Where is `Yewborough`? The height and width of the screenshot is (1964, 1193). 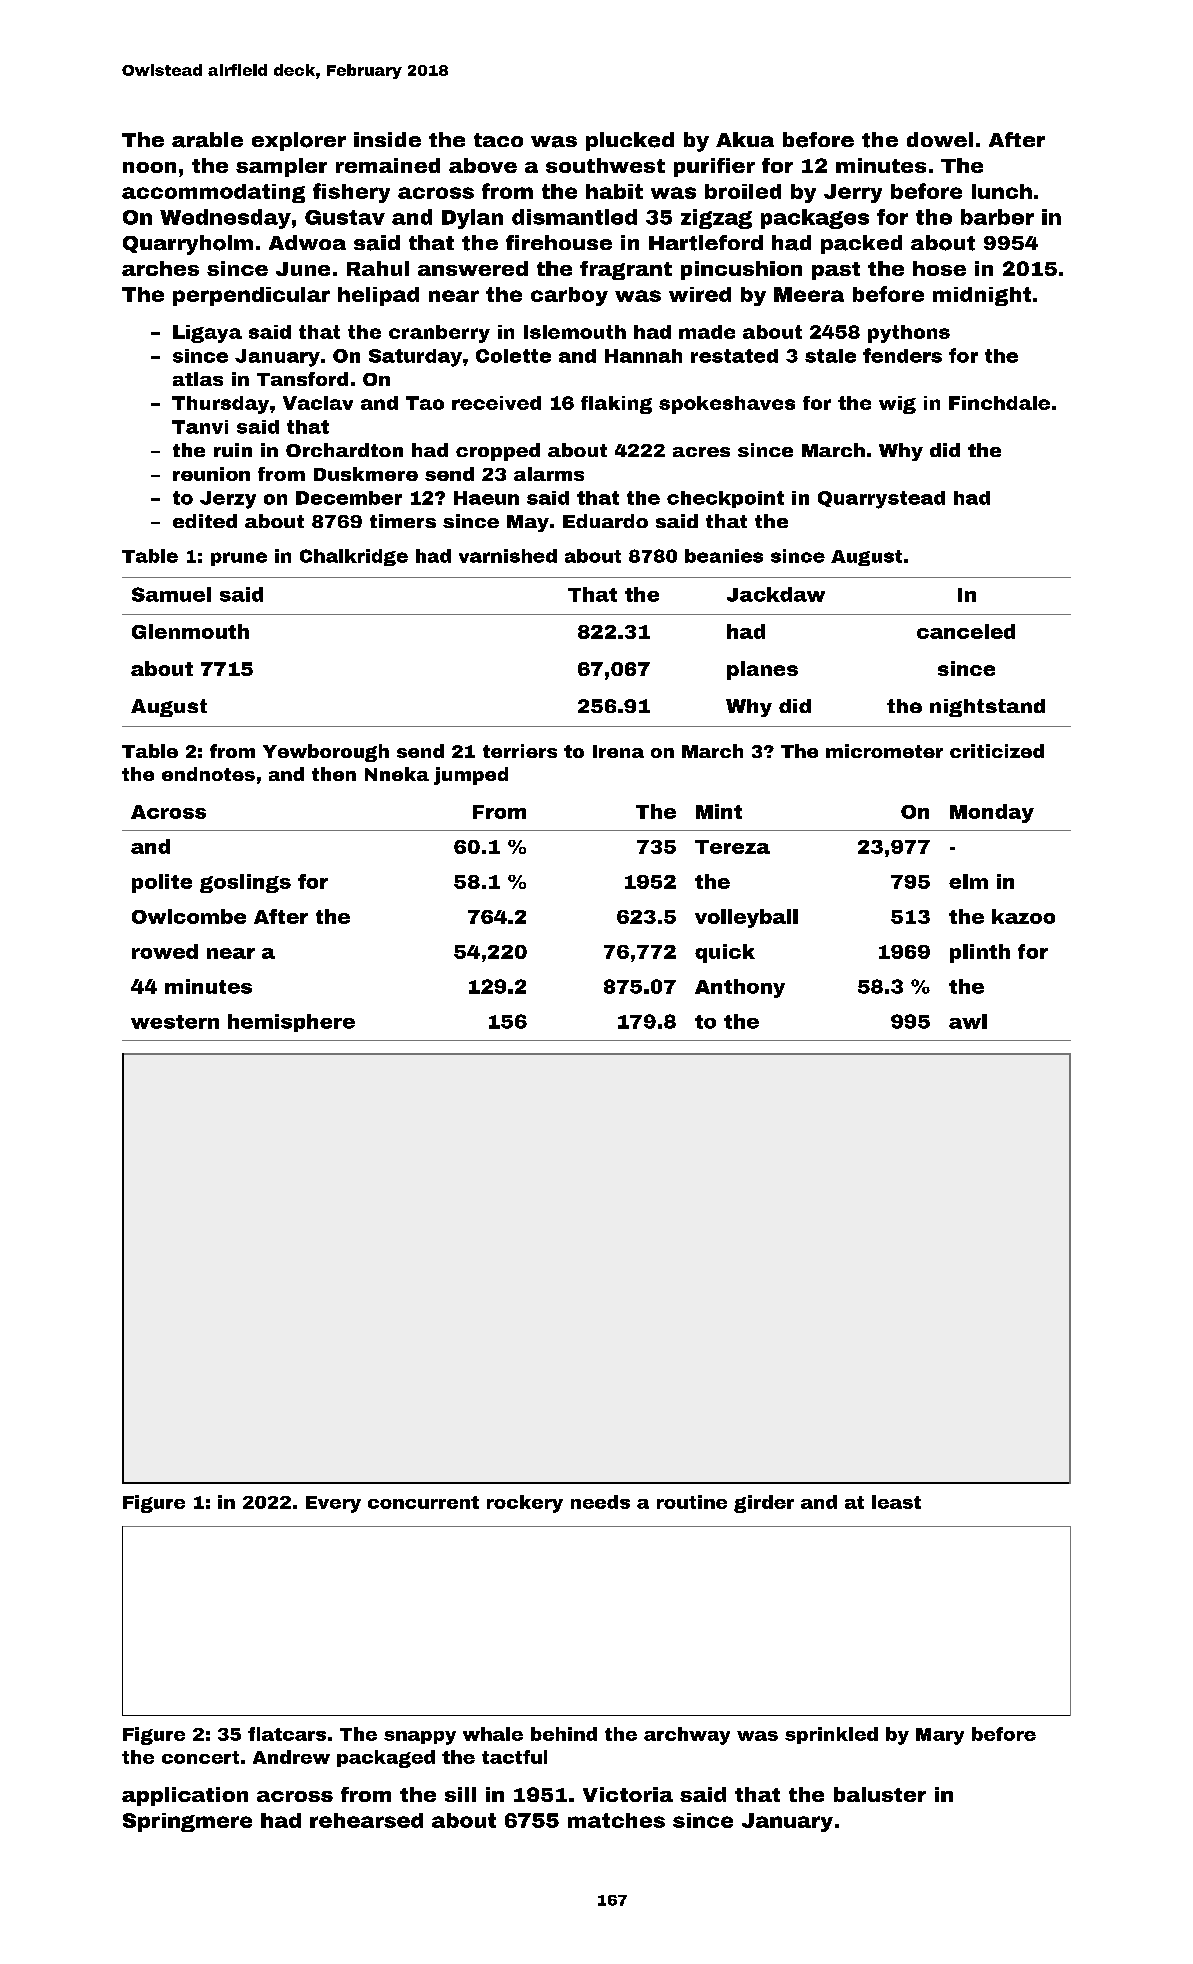
Yewborough is located at coordinates (326, 753).
